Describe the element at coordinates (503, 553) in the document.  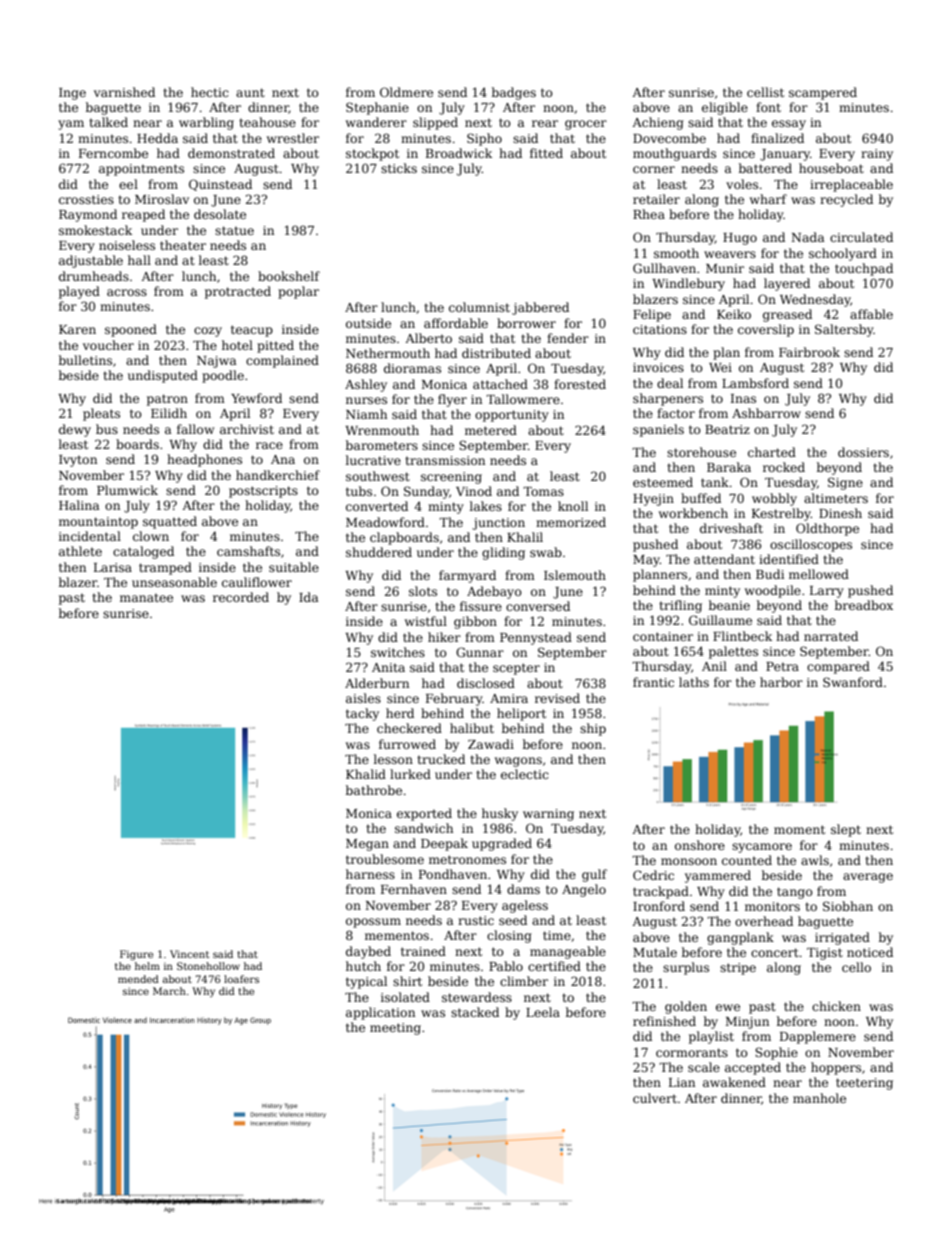
I see `gliding` at that location.
